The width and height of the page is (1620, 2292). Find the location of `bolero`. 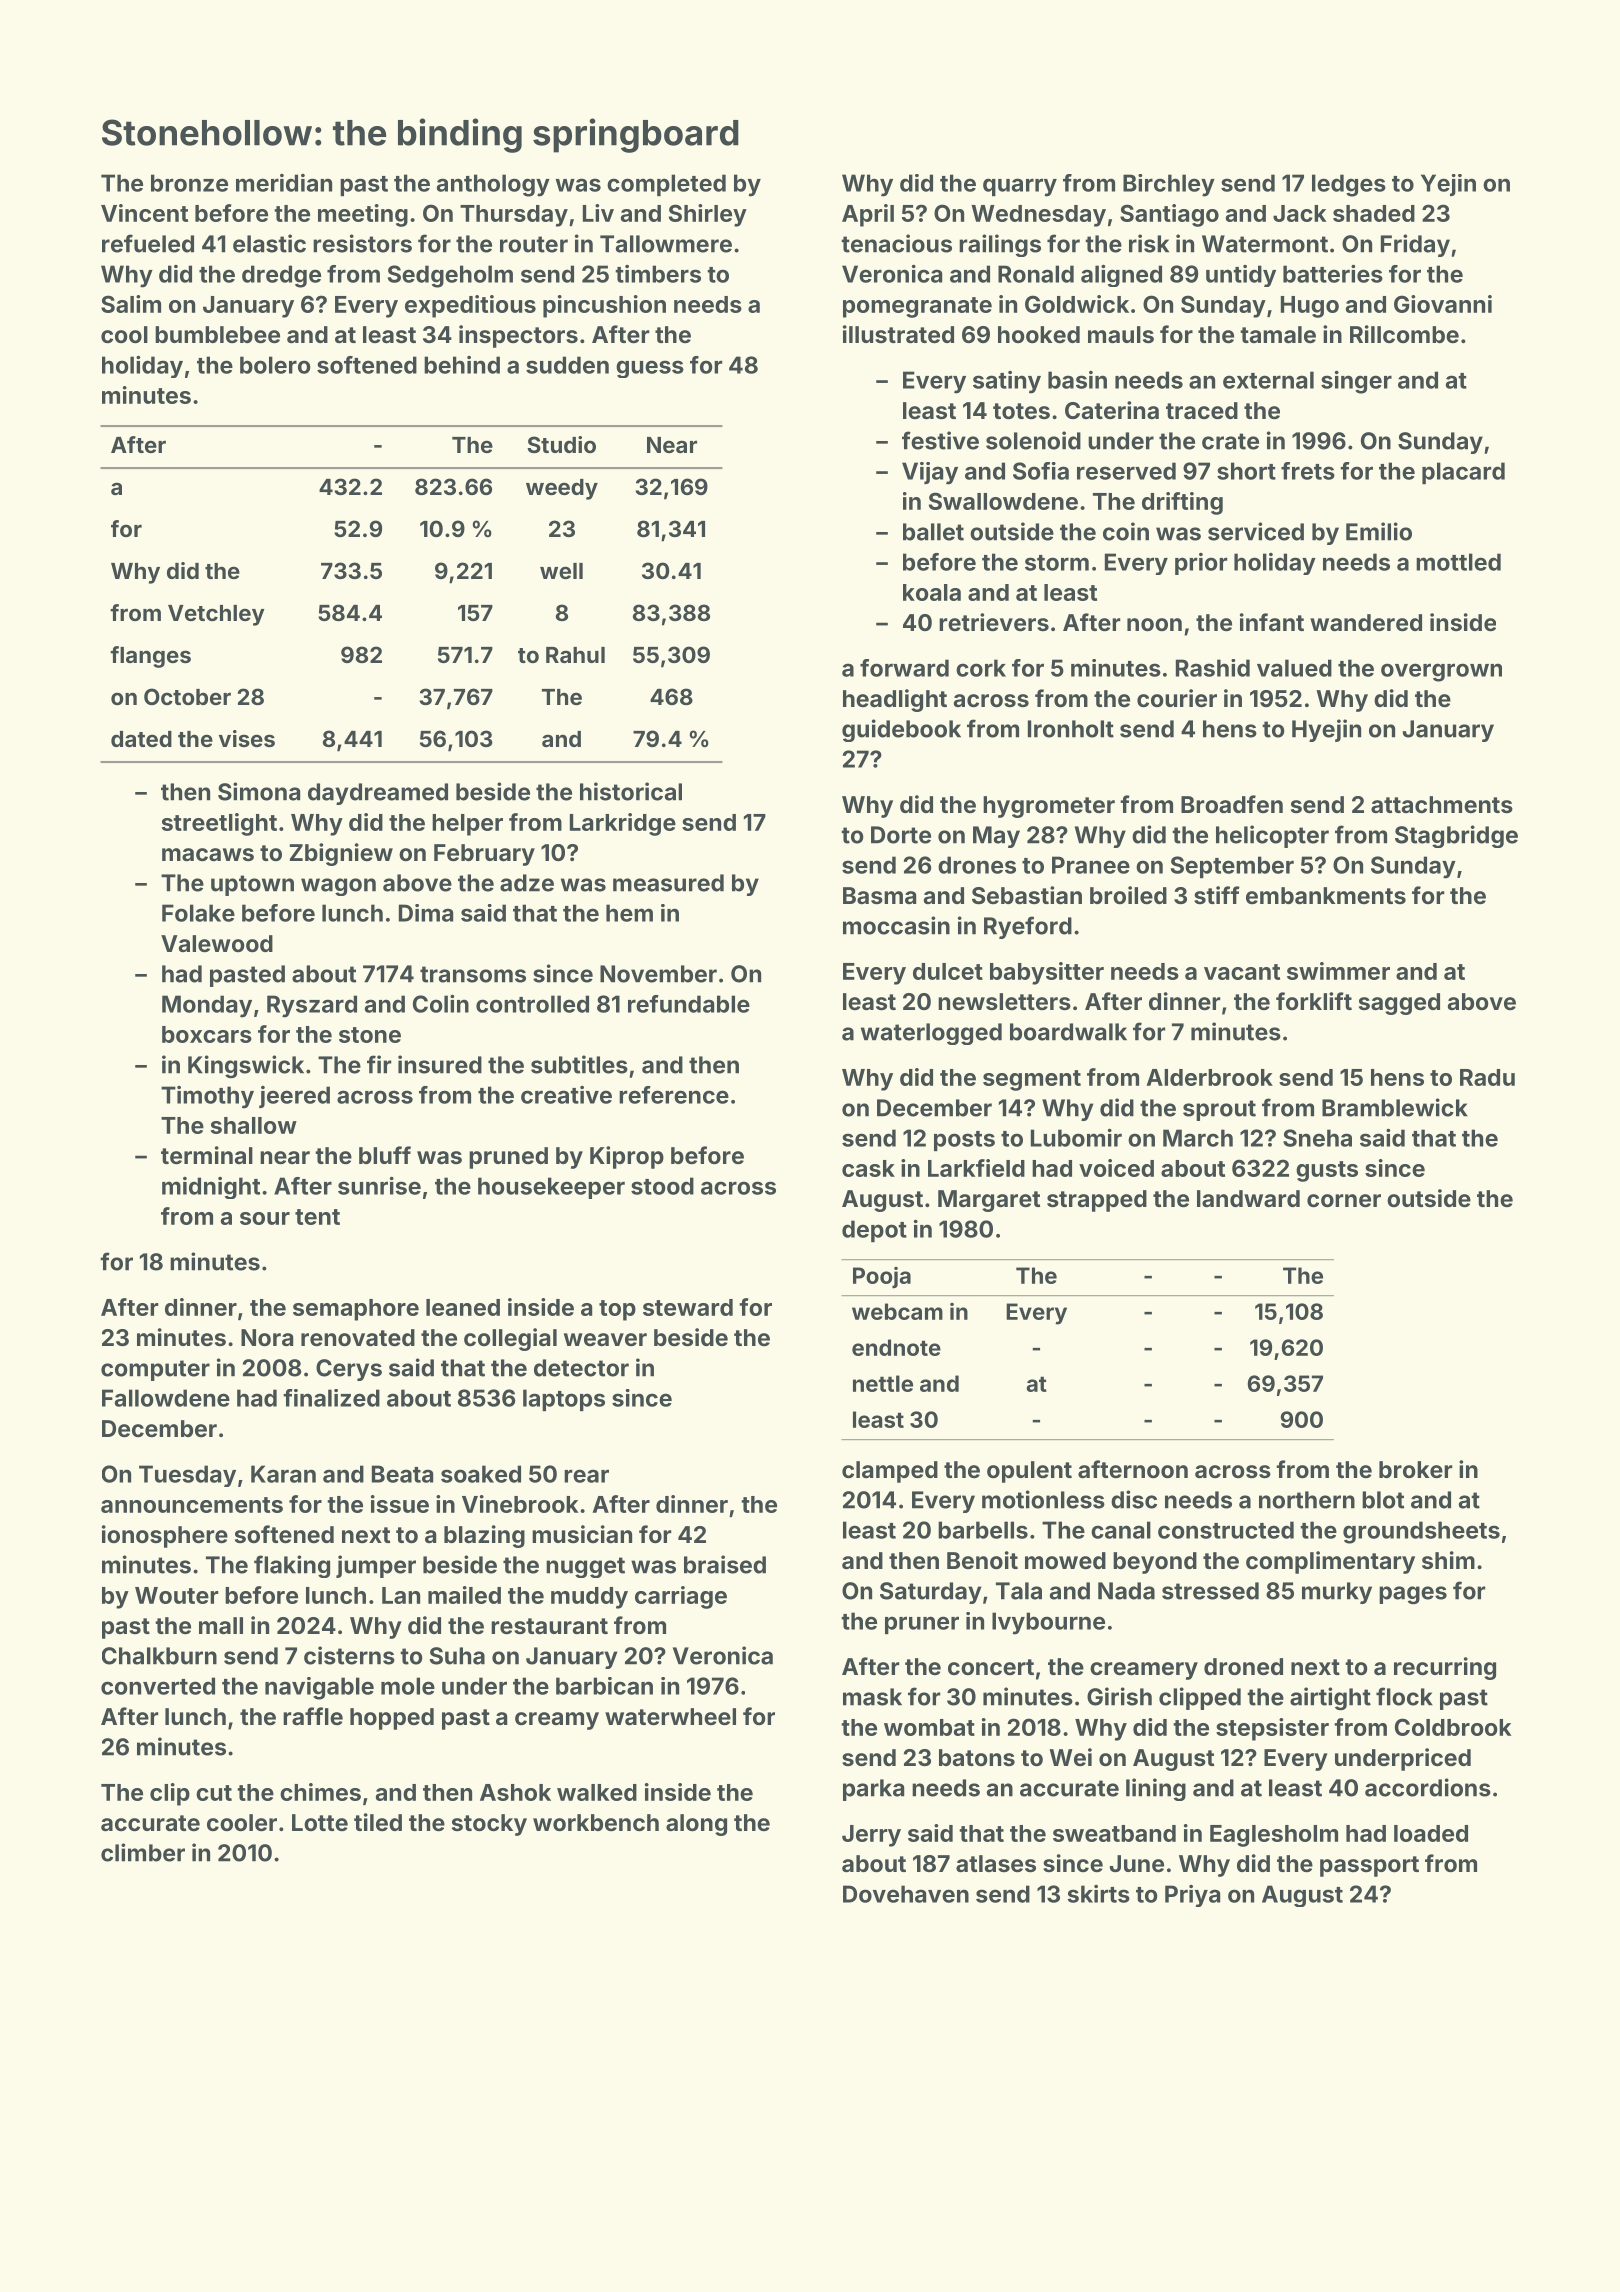

bolero is located at coordinates (275, 365).
